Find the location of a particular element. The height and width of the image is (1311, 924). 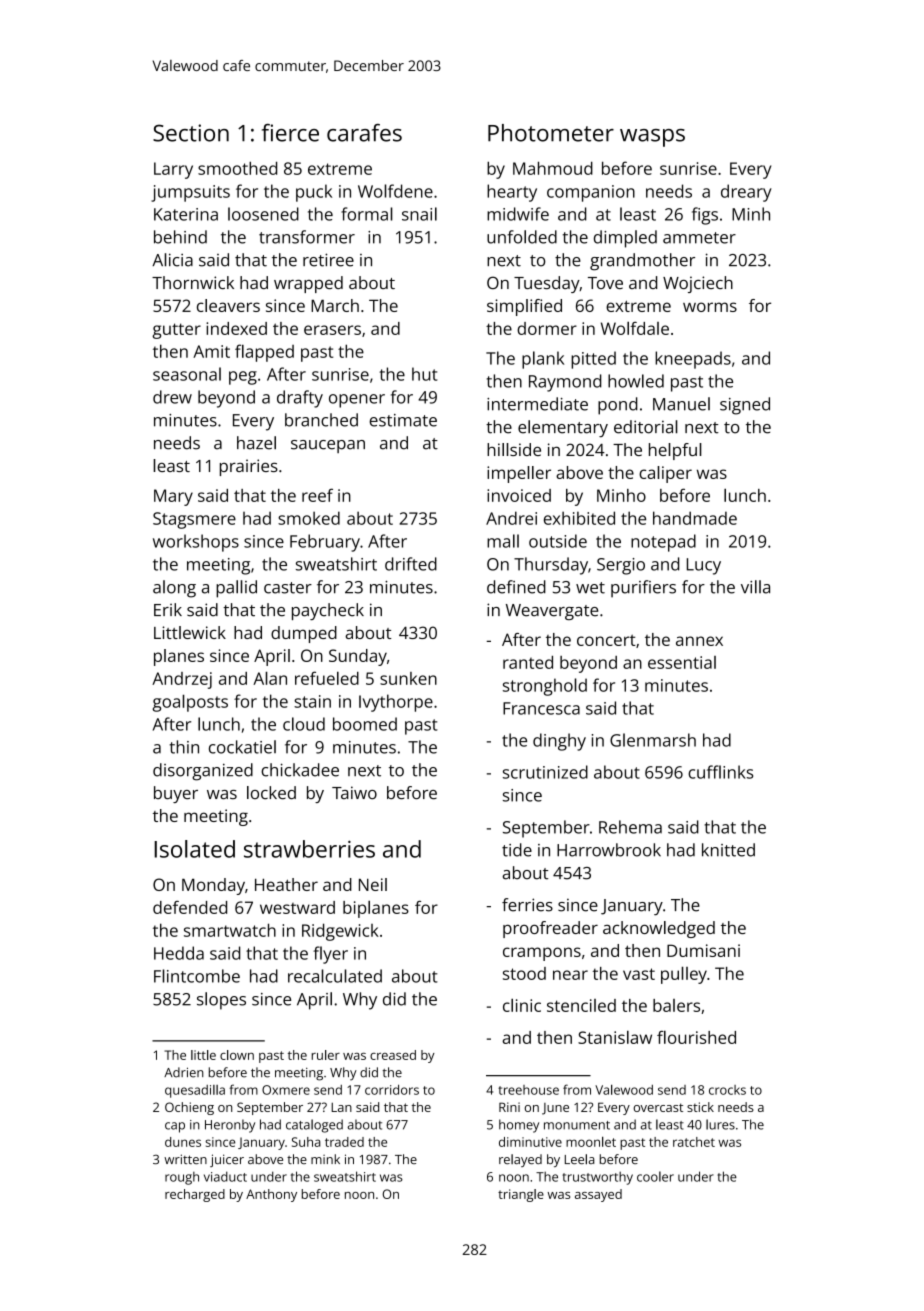

hillside is located at coordinates (514, 449).
